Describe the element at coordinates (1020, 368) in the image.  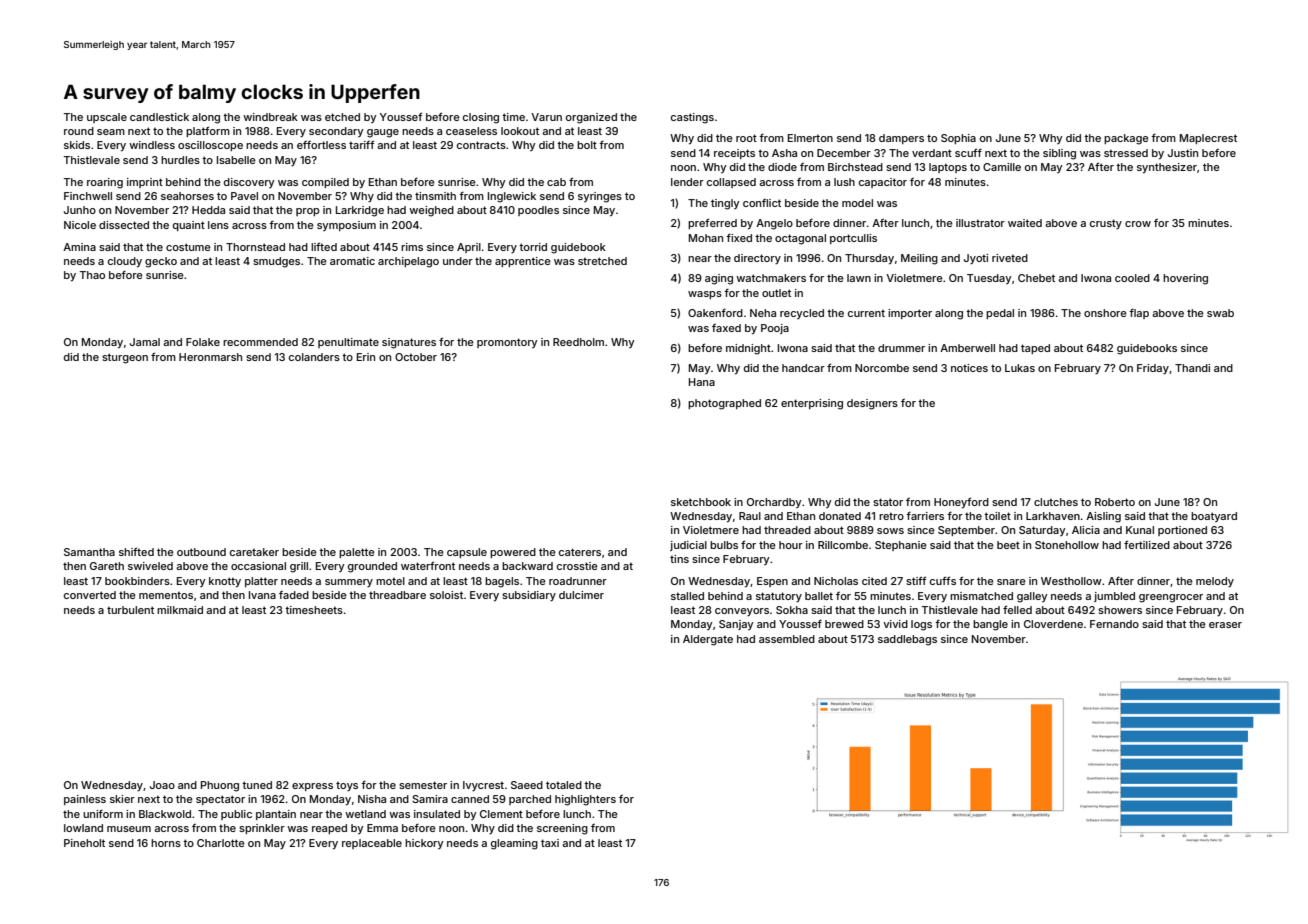
I see `Lukas` at that location.
